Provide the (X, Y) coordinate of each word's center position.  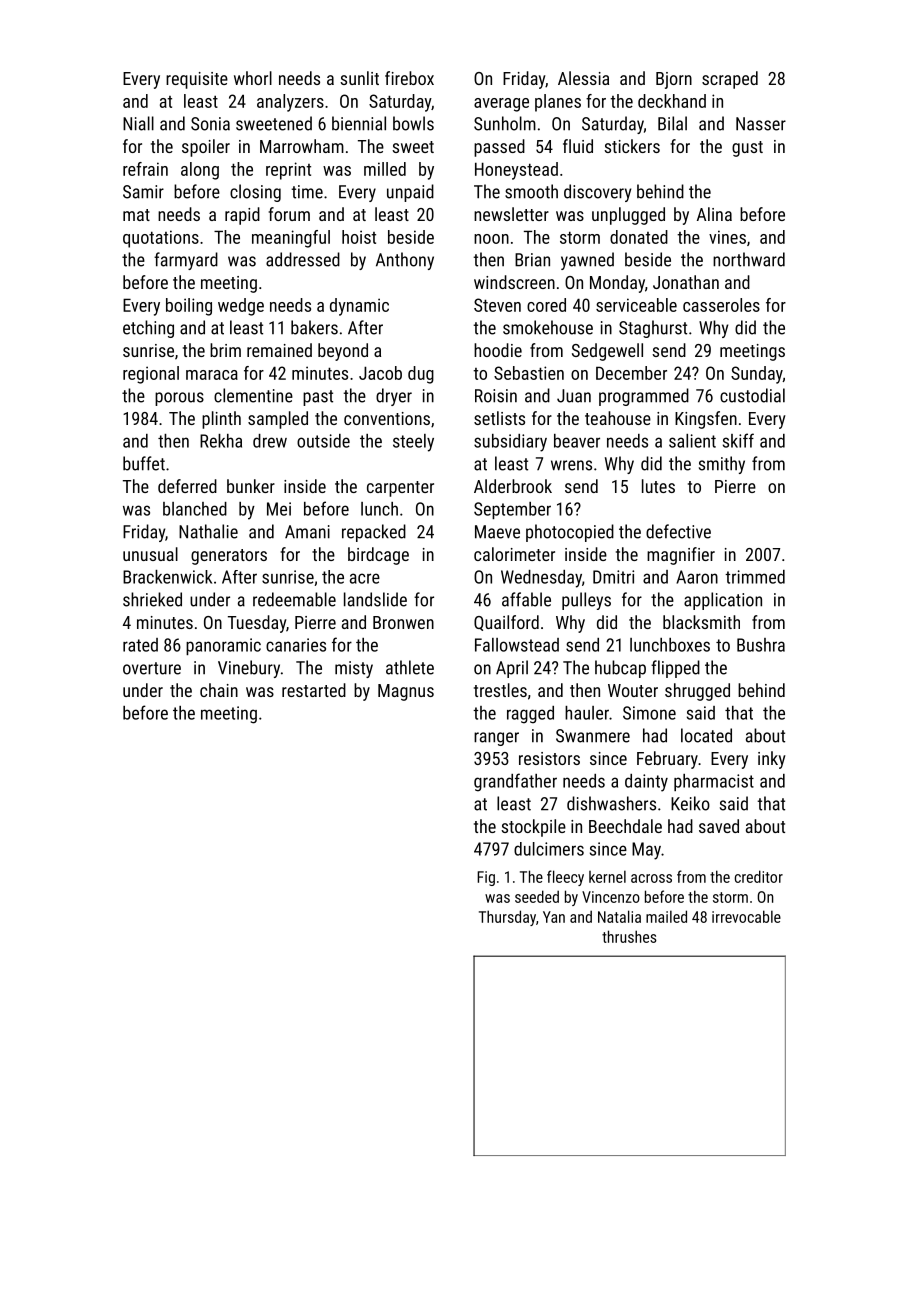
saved (719, 826)
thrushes (629, 936)
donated (639, 237)
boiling (189, 307)
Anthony (405, 261)
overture (152, 668)
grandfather (515, 782)
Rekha (221, 441)
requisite (197, 80)
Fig (486, 878)
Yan (554, 917)
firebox (409, 78)
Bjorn (674, 80)
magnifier (681, 556)
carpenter (400, 489)
